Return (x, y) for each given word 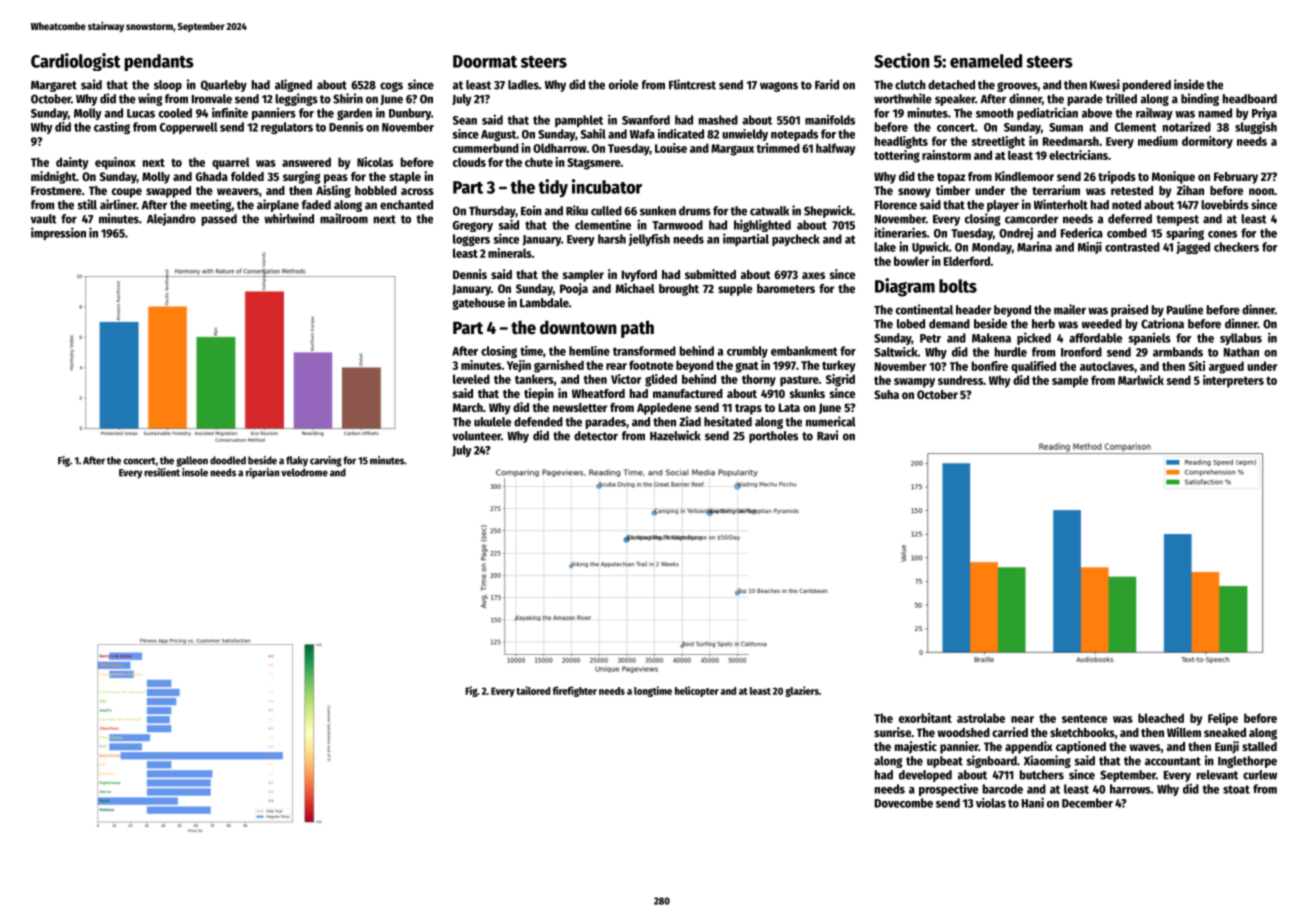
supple (735, 290)
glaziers (802, 691)
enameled (986, 61)
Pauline (1185, 309)
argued (1226, 367)
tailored (533, 690)
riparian (262, 473)
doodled (228, 460)
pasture (799, 381)
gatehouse (478, 304)
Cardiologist (76, 62)
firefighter (575, 691)
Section (902, 60)
